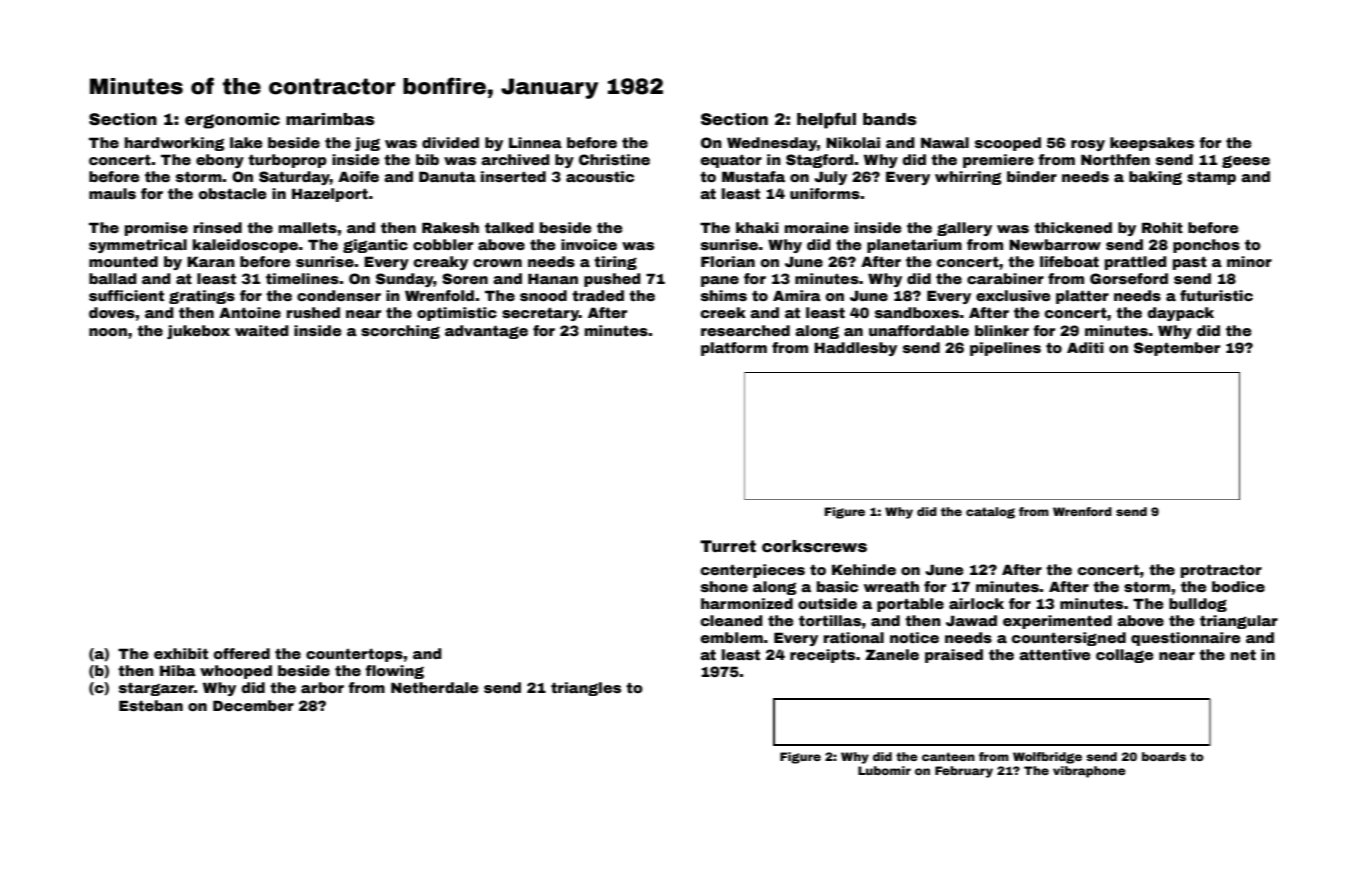 This image has width=1372, height=887. What do you see at coordinates (181, 653) in the image?
I see `exhibit` at bounding box center [181, 653].
